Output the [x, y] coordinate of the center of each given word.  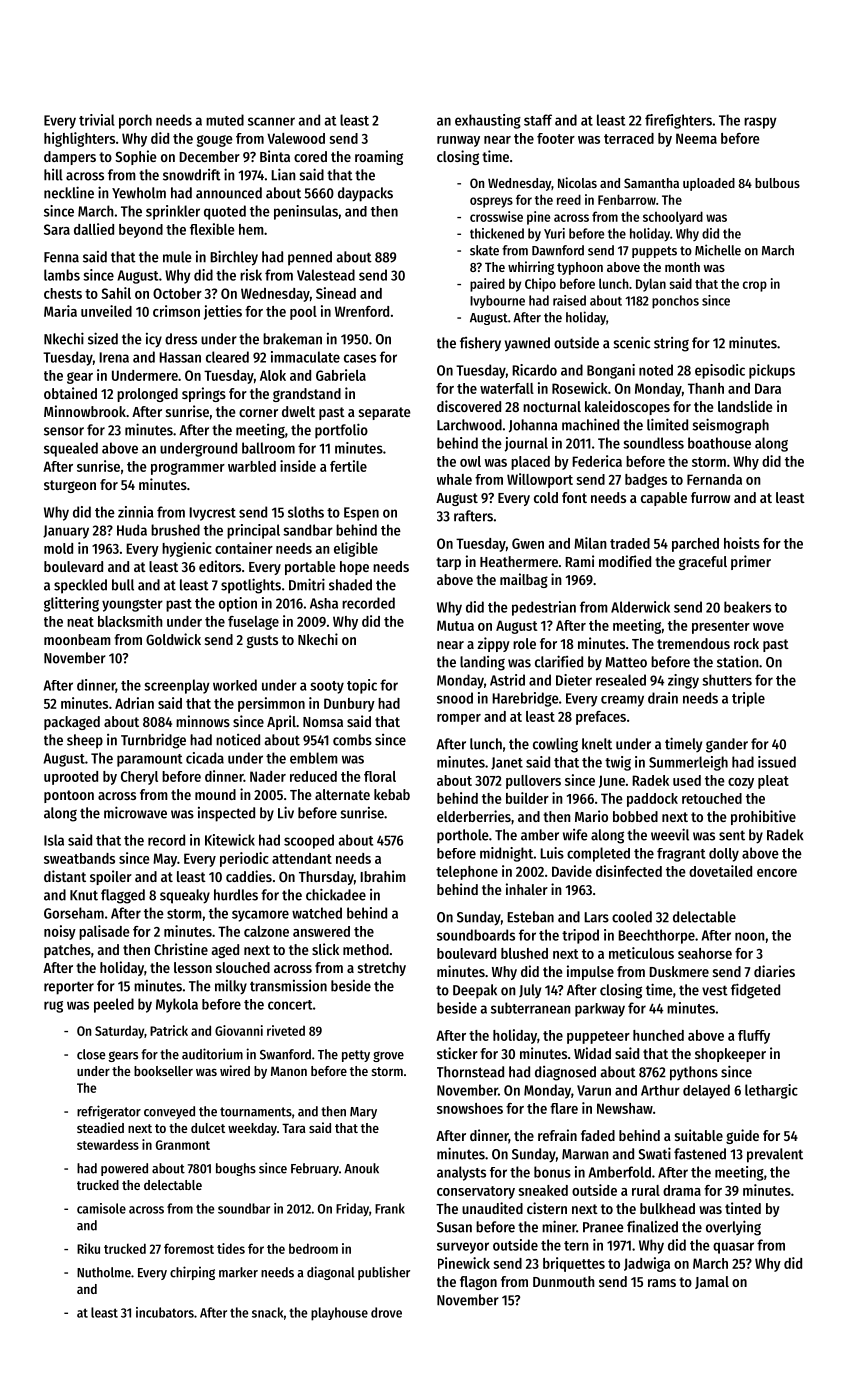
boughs [236, 1169]
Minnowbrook [85, 411]
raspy [760, 123]
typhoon [580, 268]
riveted [286, 1030]
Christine [181, 949]
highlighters [79, 139]
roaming [379, 157]
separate [385, 413]
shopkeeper [730, 1055]
